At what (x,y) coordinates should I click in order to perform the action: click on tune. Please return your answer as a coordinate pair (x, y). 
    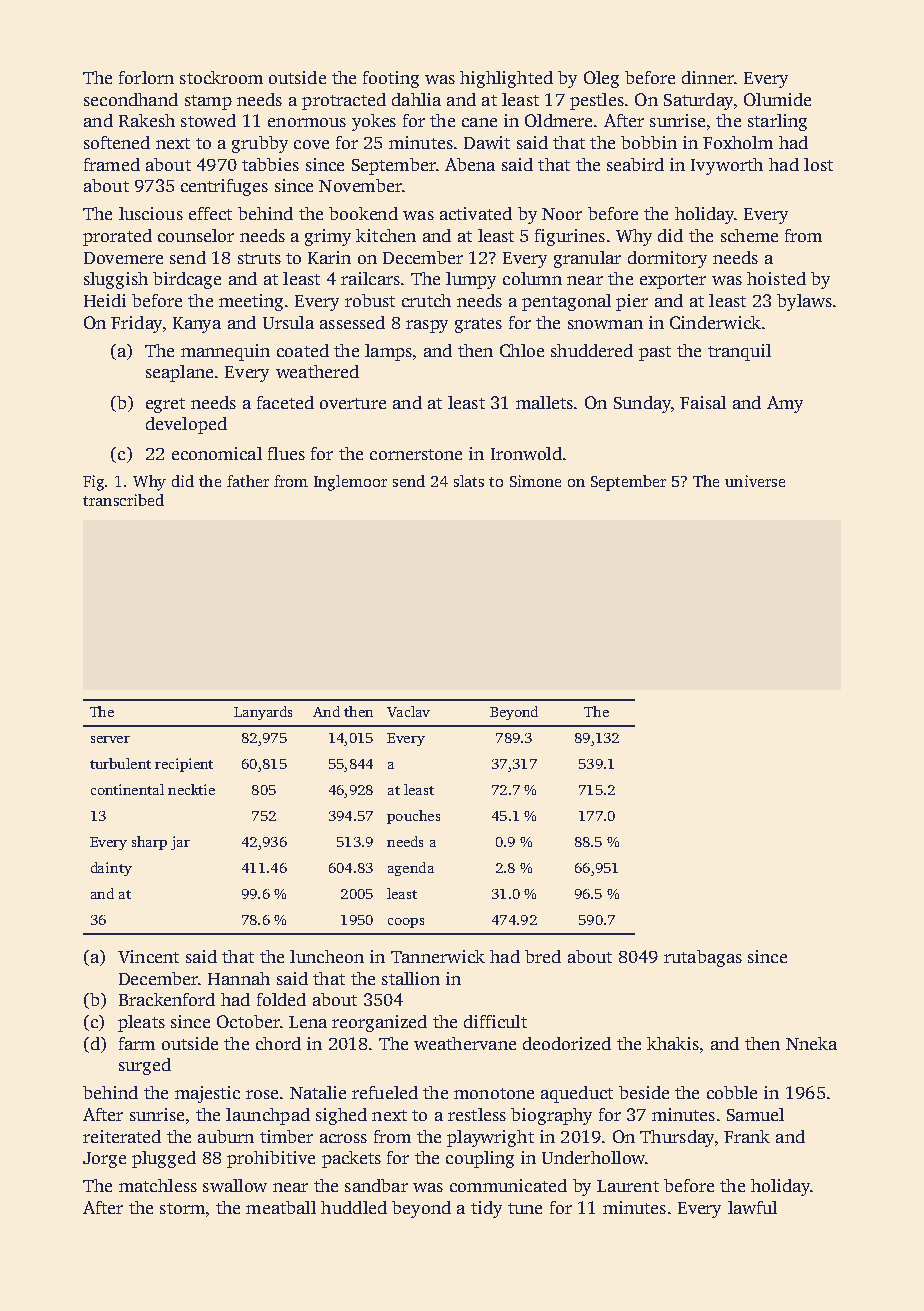
    Looking at the image, I should click on (525, 1208).
